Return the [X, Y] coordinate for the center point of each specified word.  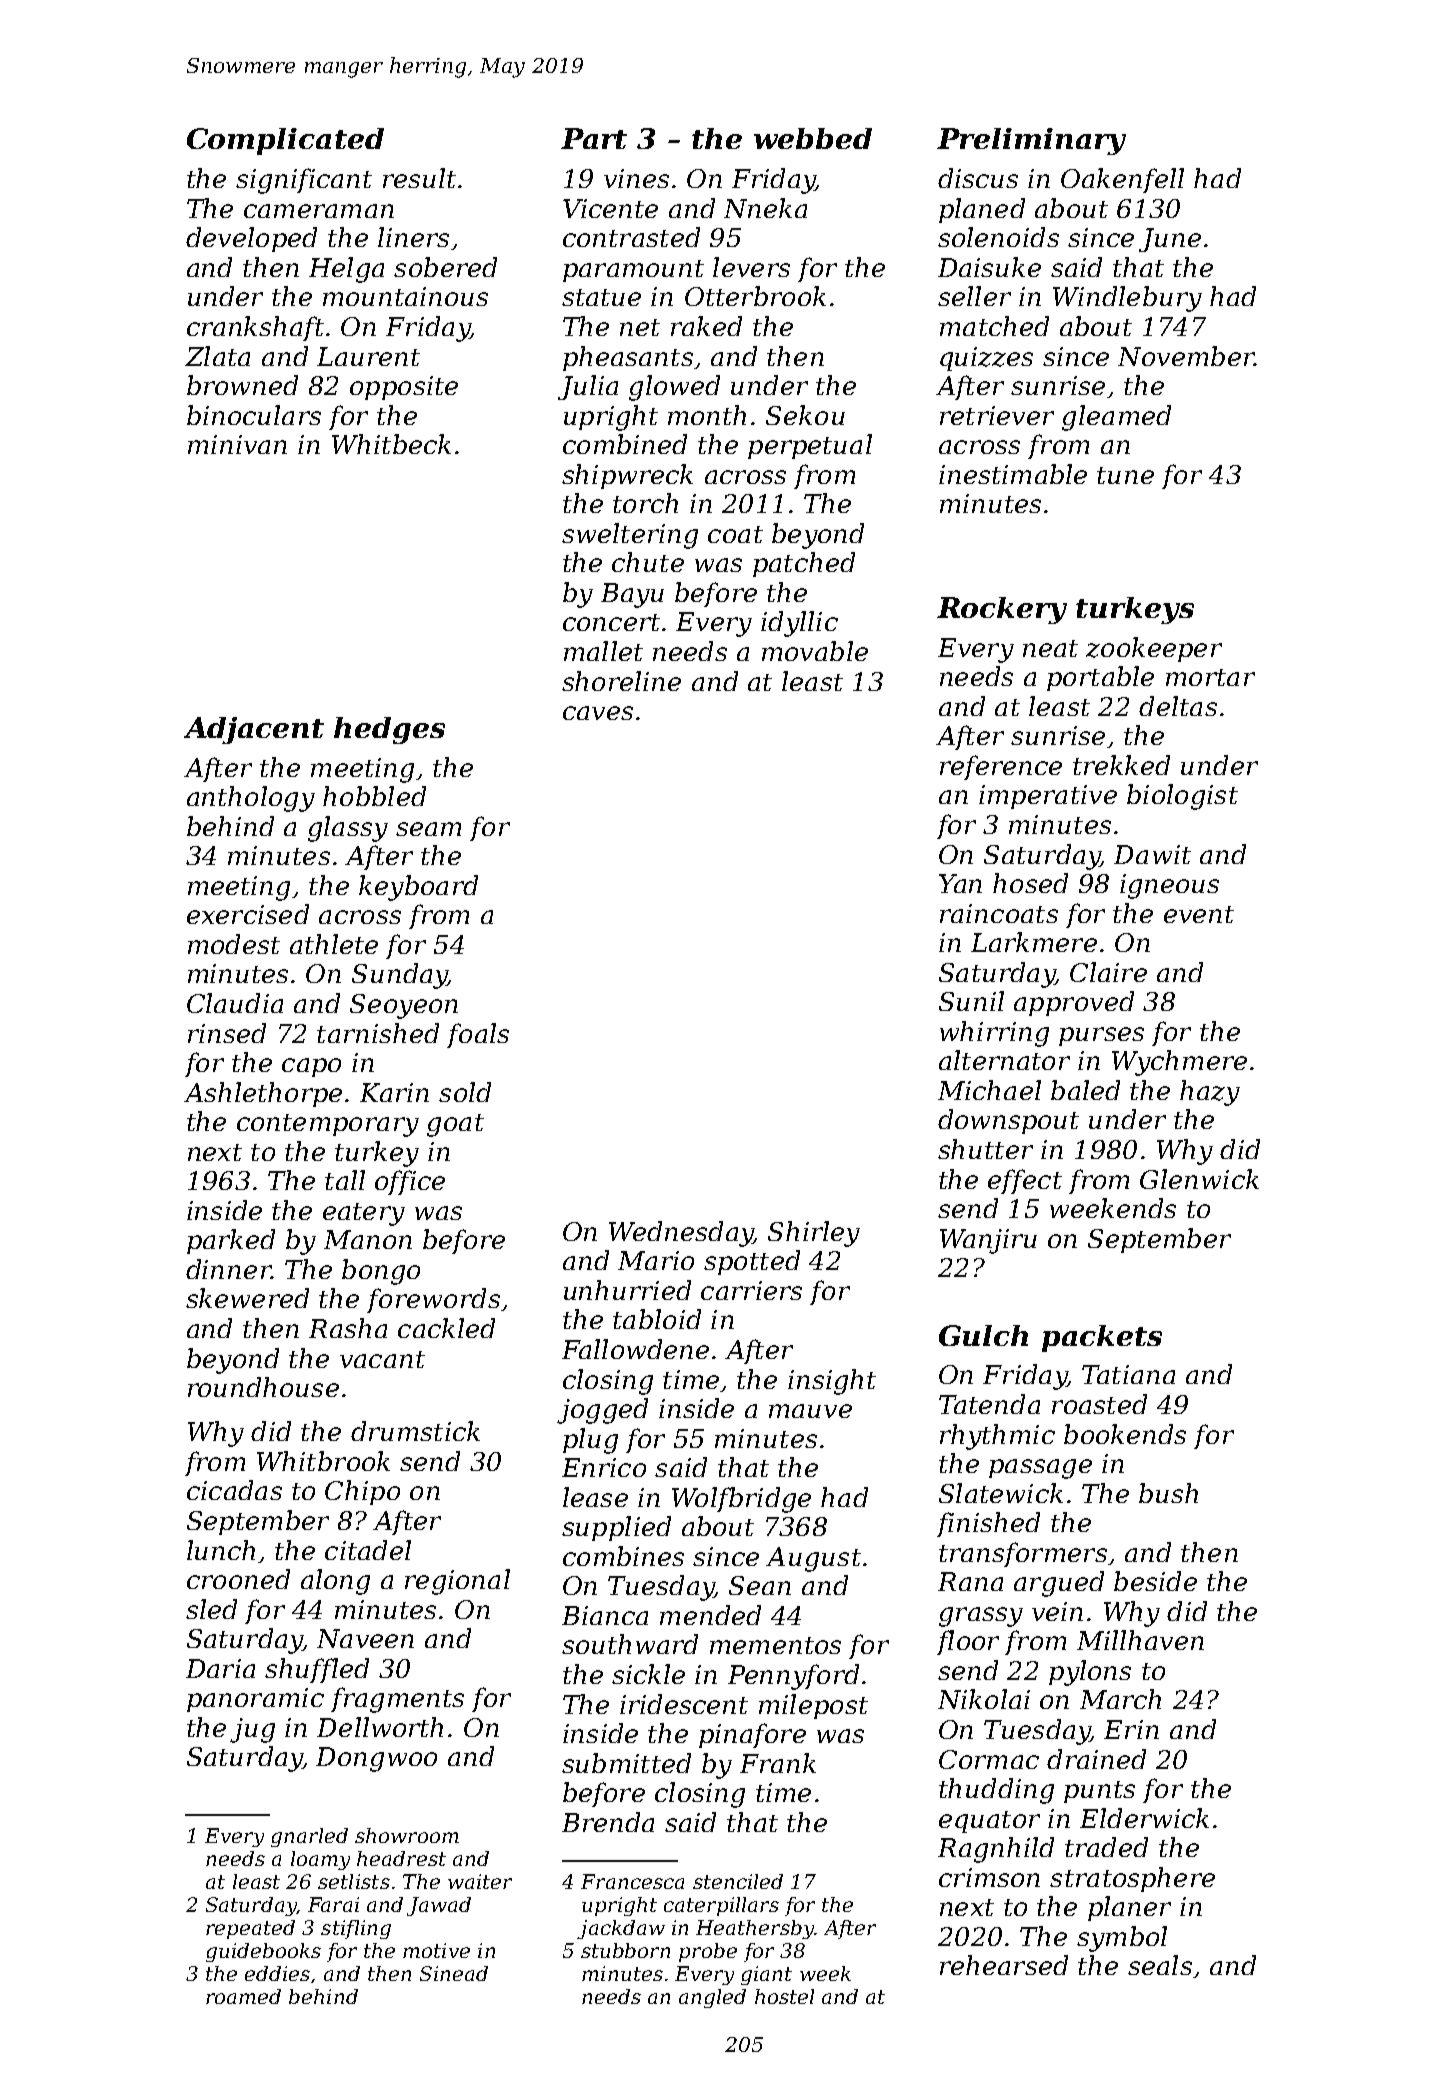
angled [712, 1998]
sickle [648, 1674]
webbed [813, 138]
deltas [1178, 706]
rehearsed [1004, 1965]
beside [1155, 1581]
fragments [397, 1700]
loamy [320, 1860]
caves [598, 713]
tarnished [378, 1033]
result [419, 178]
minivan [237, 444]
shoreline [621, 681]
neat [1050, 648]
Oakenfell [1122, 180]
